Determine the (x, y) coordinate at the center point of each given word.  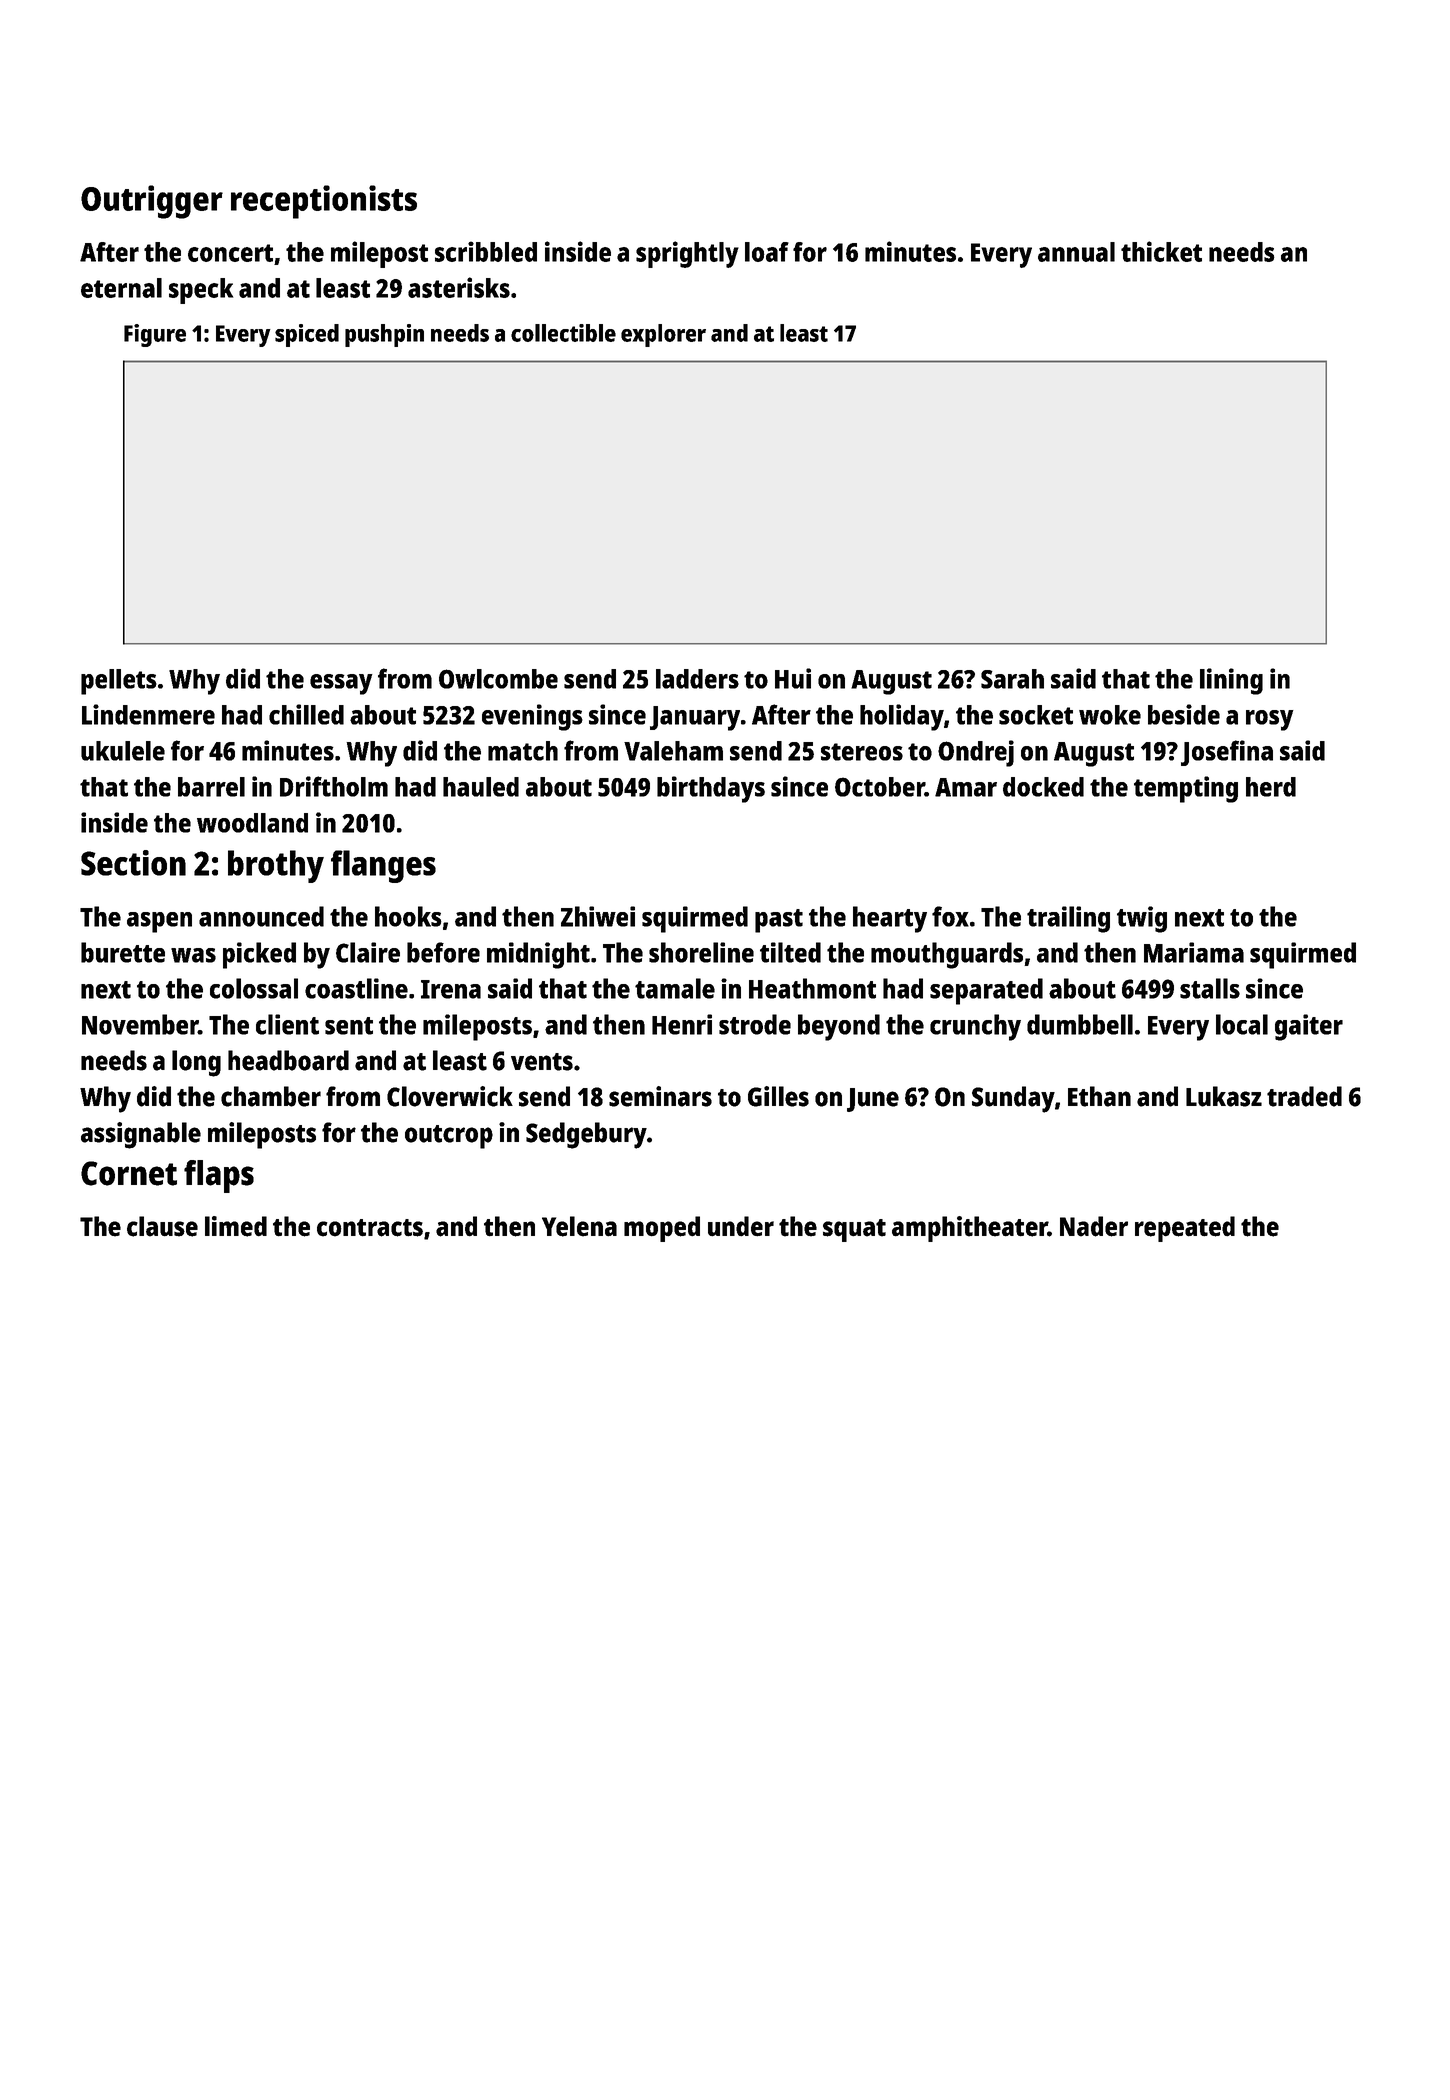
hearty (890, 919)
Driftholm (334, 786)
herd (1271, 787)
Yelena (579, 1226)
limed (236, 1226)
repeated (1185, 1229)
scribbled (486, 251)
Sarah (1012, 679)
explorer (663, 335)
